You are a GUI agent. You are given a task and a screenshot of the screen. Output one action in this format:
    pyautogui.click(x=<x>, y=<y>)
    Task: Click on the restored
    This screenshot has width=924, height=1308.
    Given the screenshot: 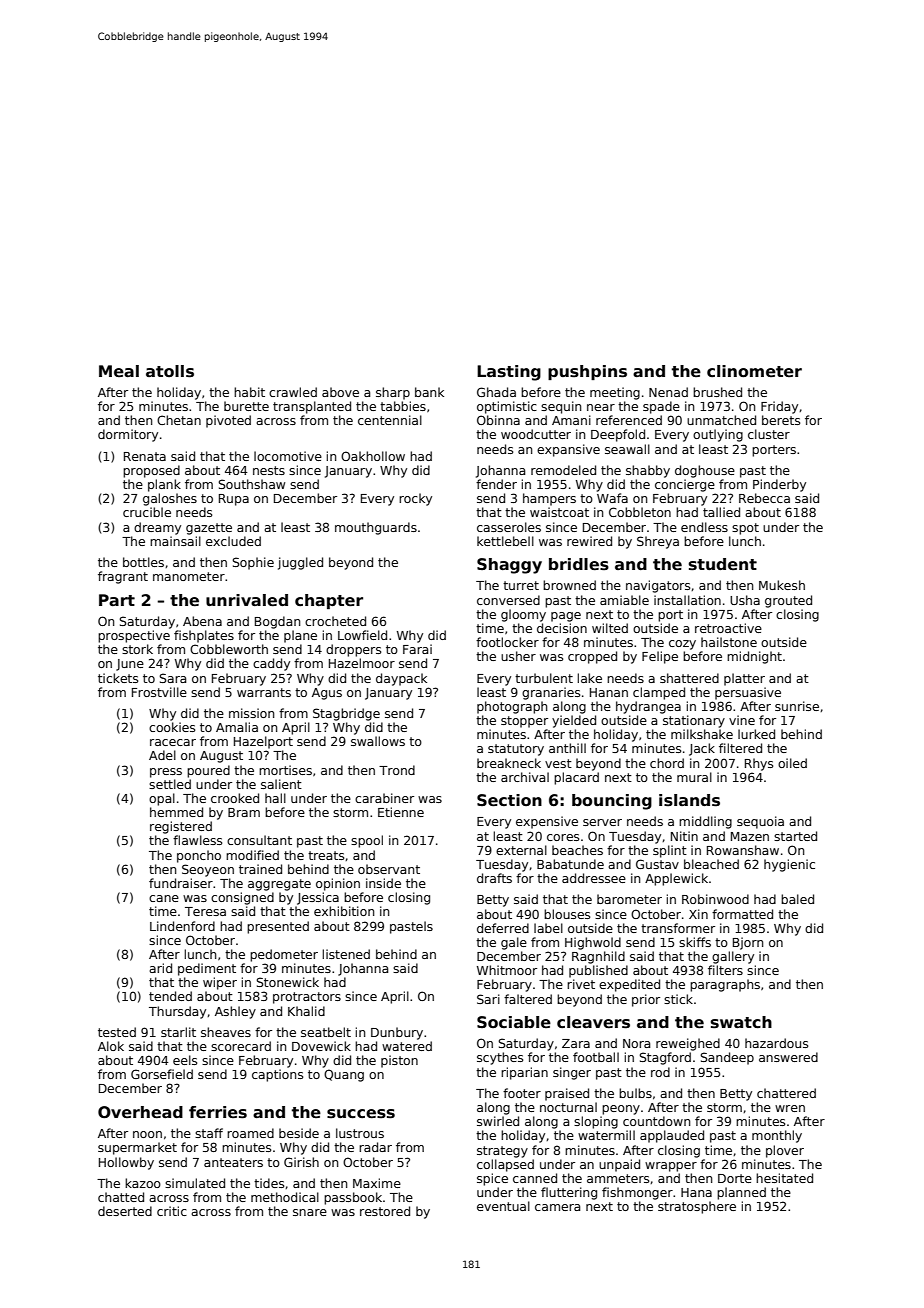 What is the action you would take?
    pyautogui.click(x=385, y=1211)
